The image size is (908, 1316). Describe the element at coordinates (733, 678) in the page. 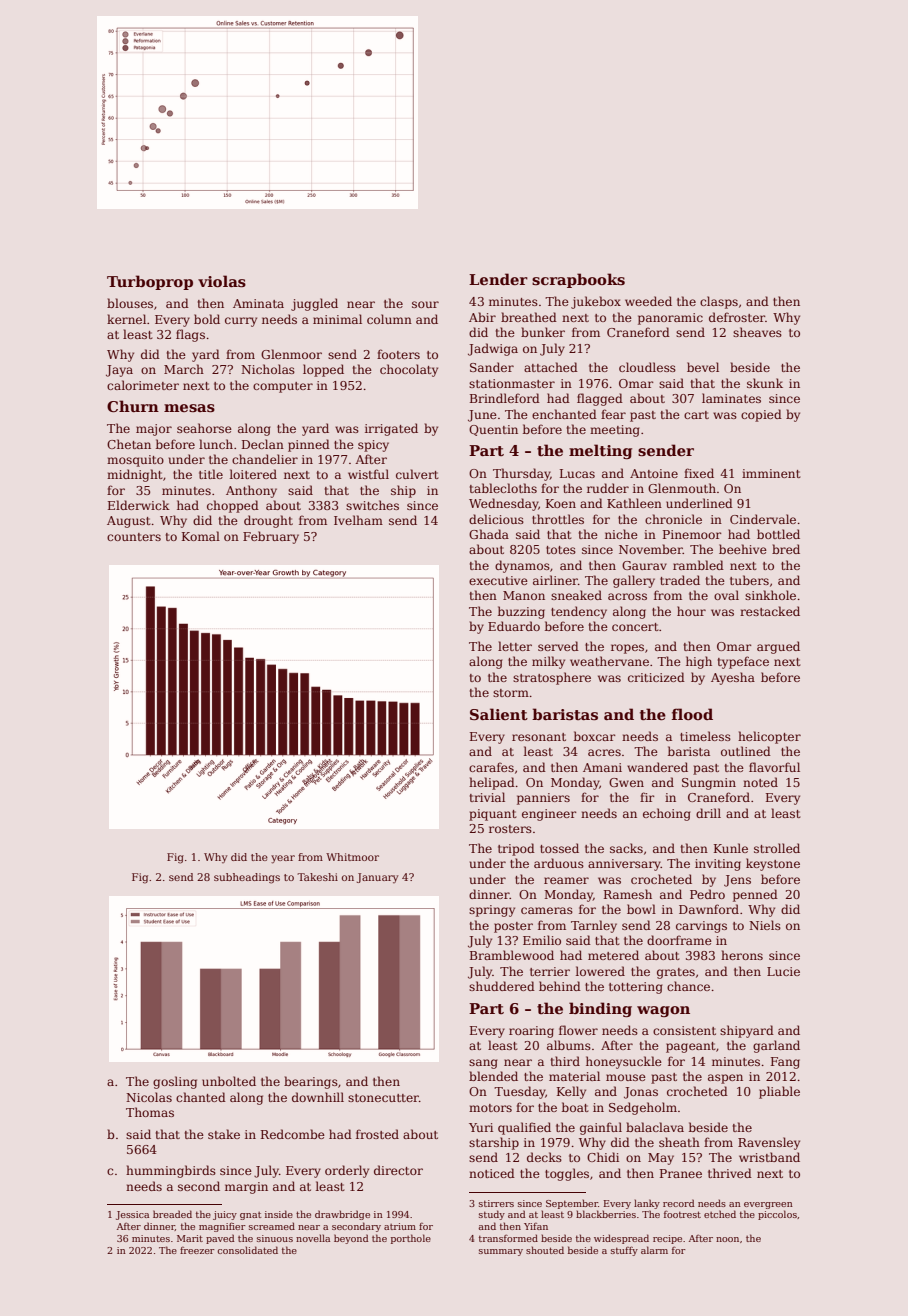

I see `Ayesha` at that location.
